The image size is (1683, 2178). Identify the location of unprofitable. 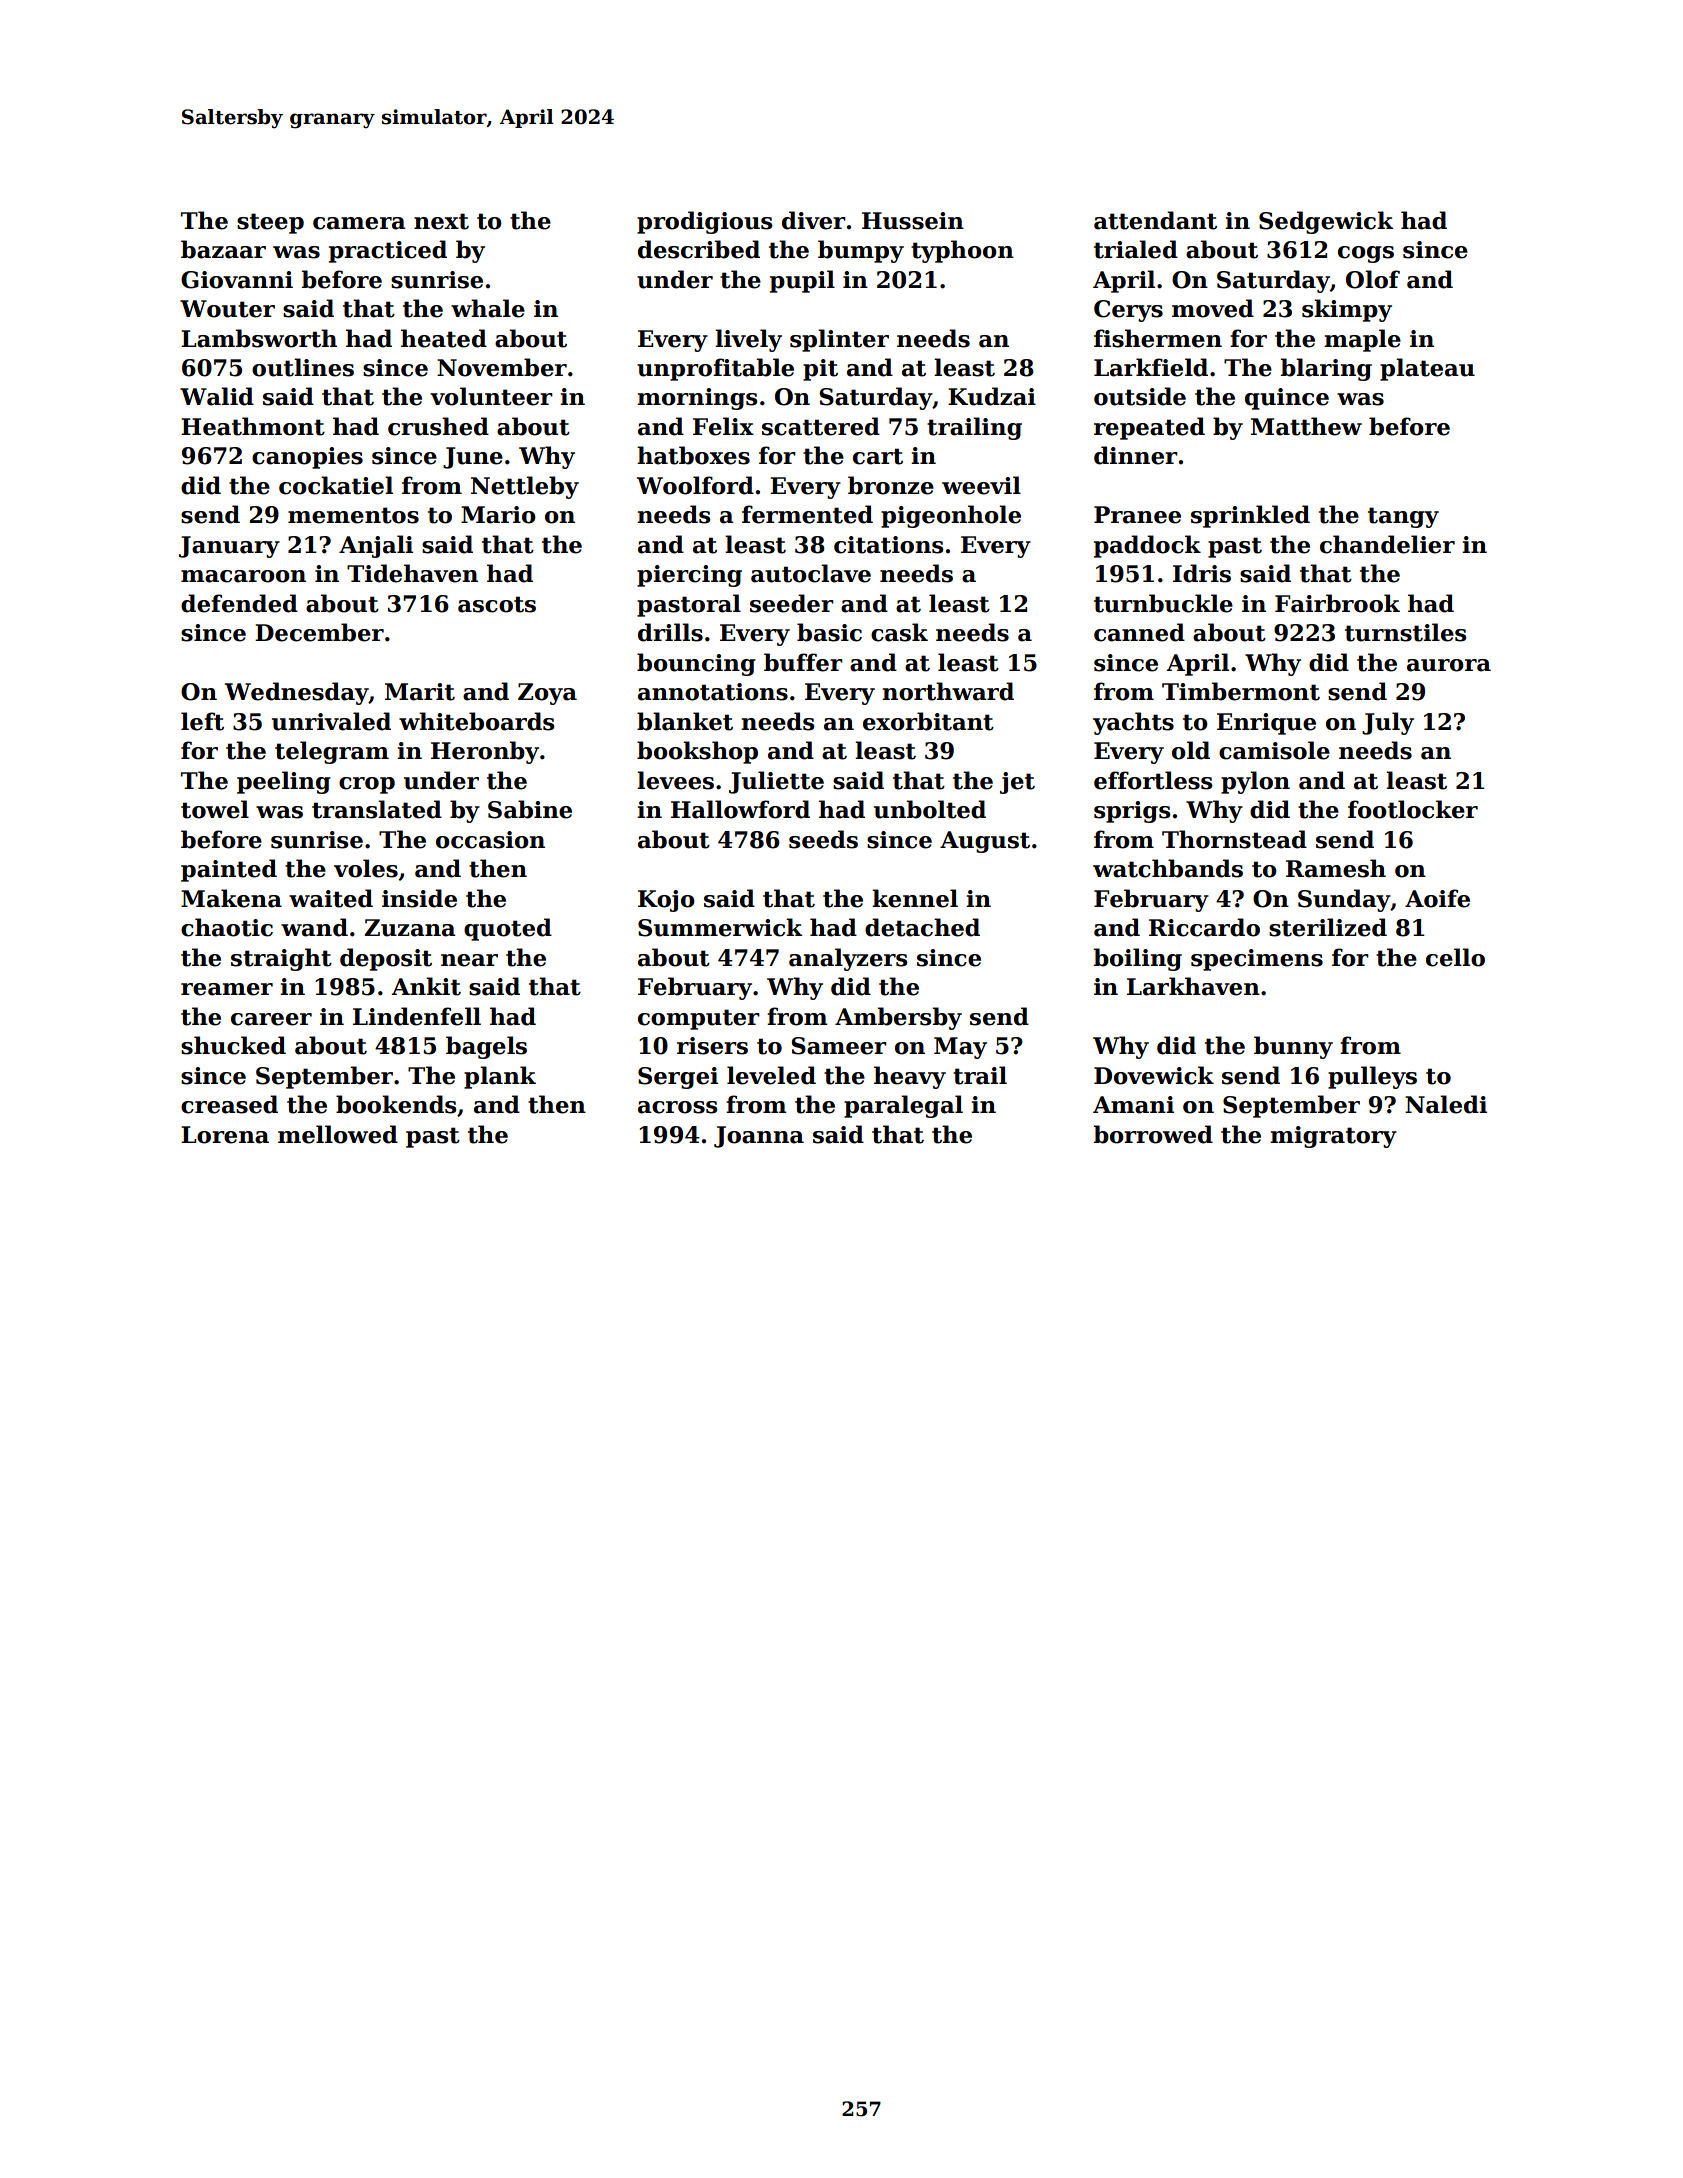
(715, 369).
